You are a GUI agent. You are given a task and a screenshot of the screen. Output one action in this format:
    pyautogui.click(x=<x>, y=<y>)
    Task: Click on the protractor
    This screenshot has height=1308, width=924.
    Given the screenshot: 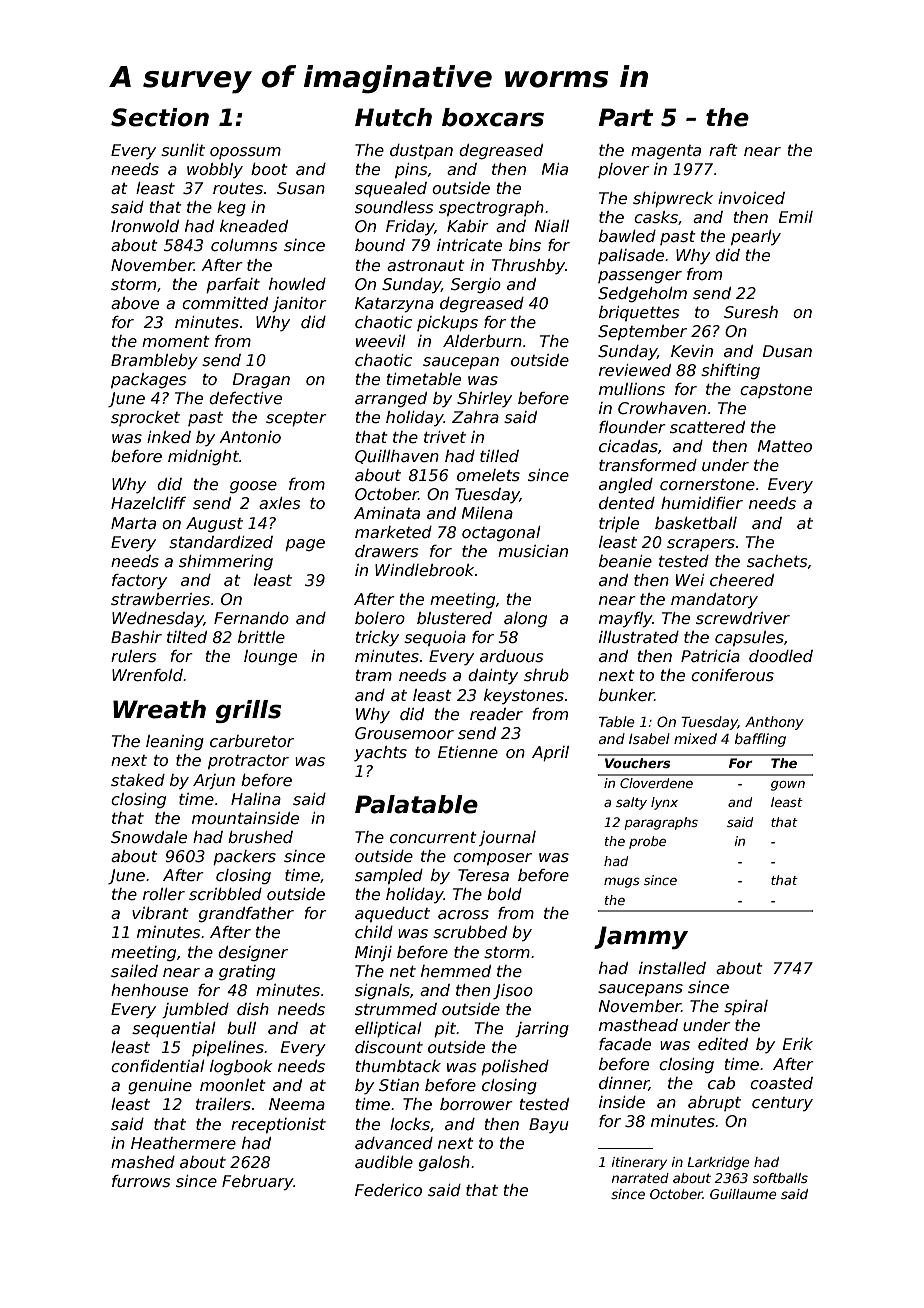 What is the action you would take?
    pyautogui.click(x=248, y=762)
